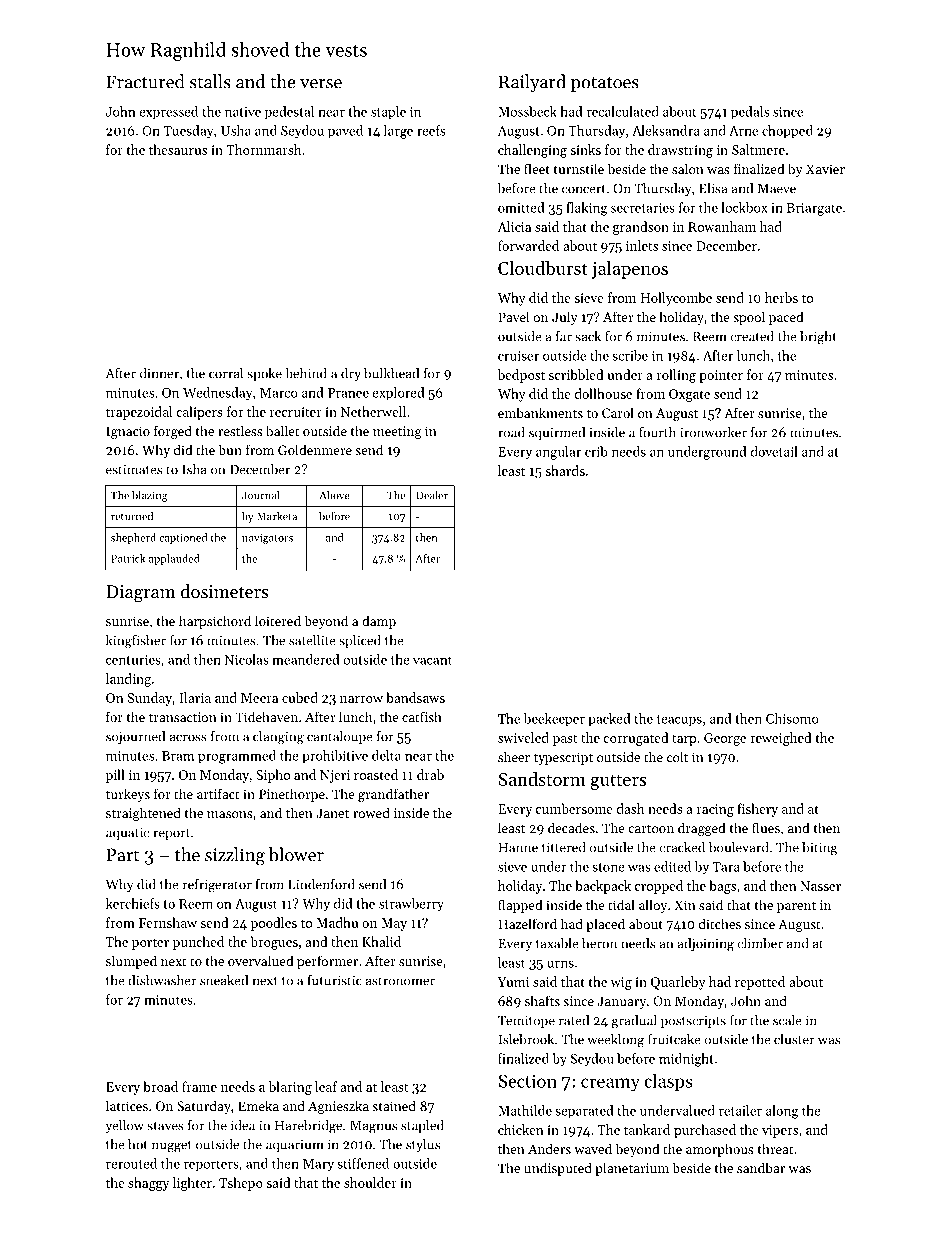  What do you see at coordinates (183, 717) in the image?
I see `transaction` at bounding box center [183, 717].
